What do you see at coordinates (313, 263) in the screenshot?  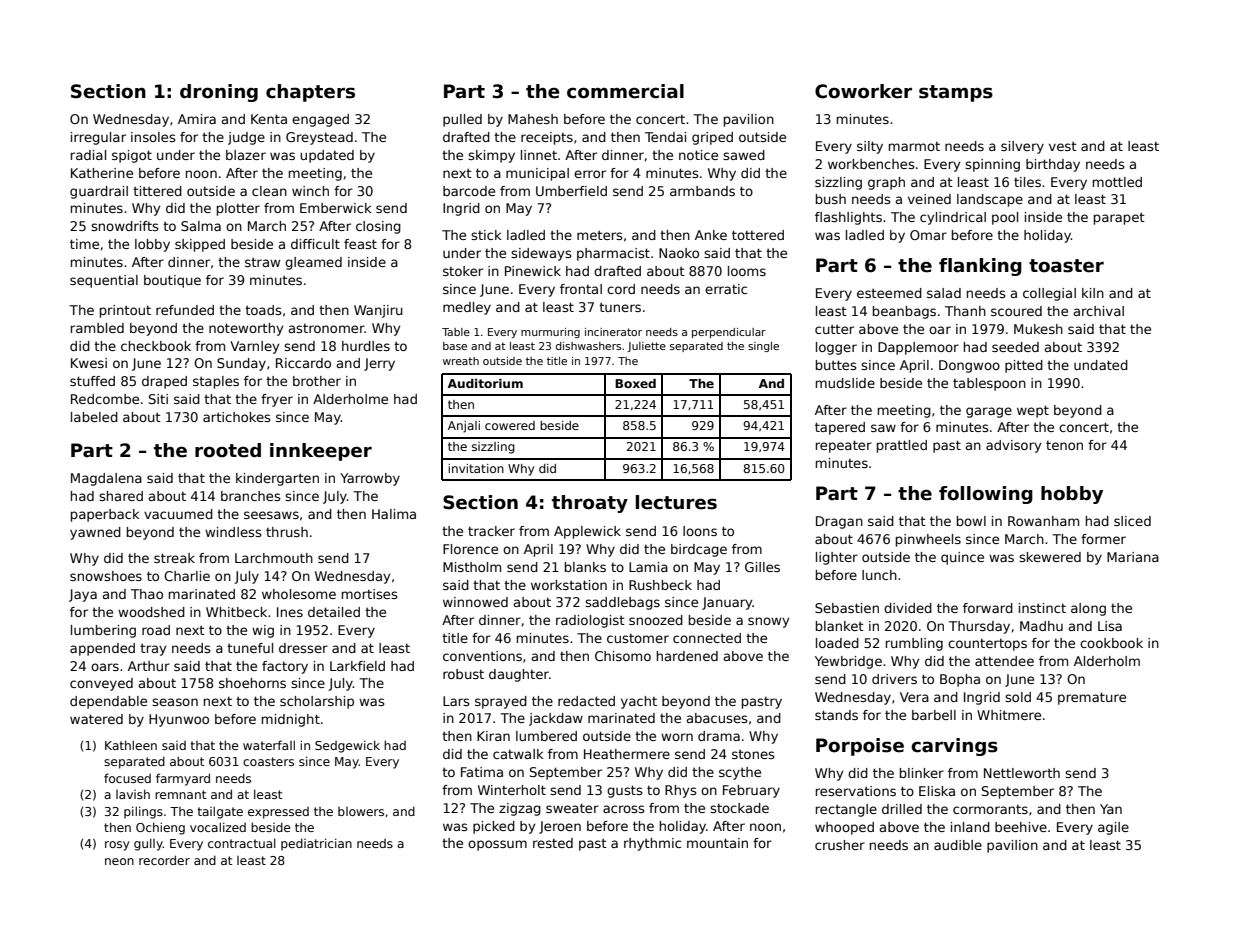 I see `gleamed` at bounding box center [313, 263].
